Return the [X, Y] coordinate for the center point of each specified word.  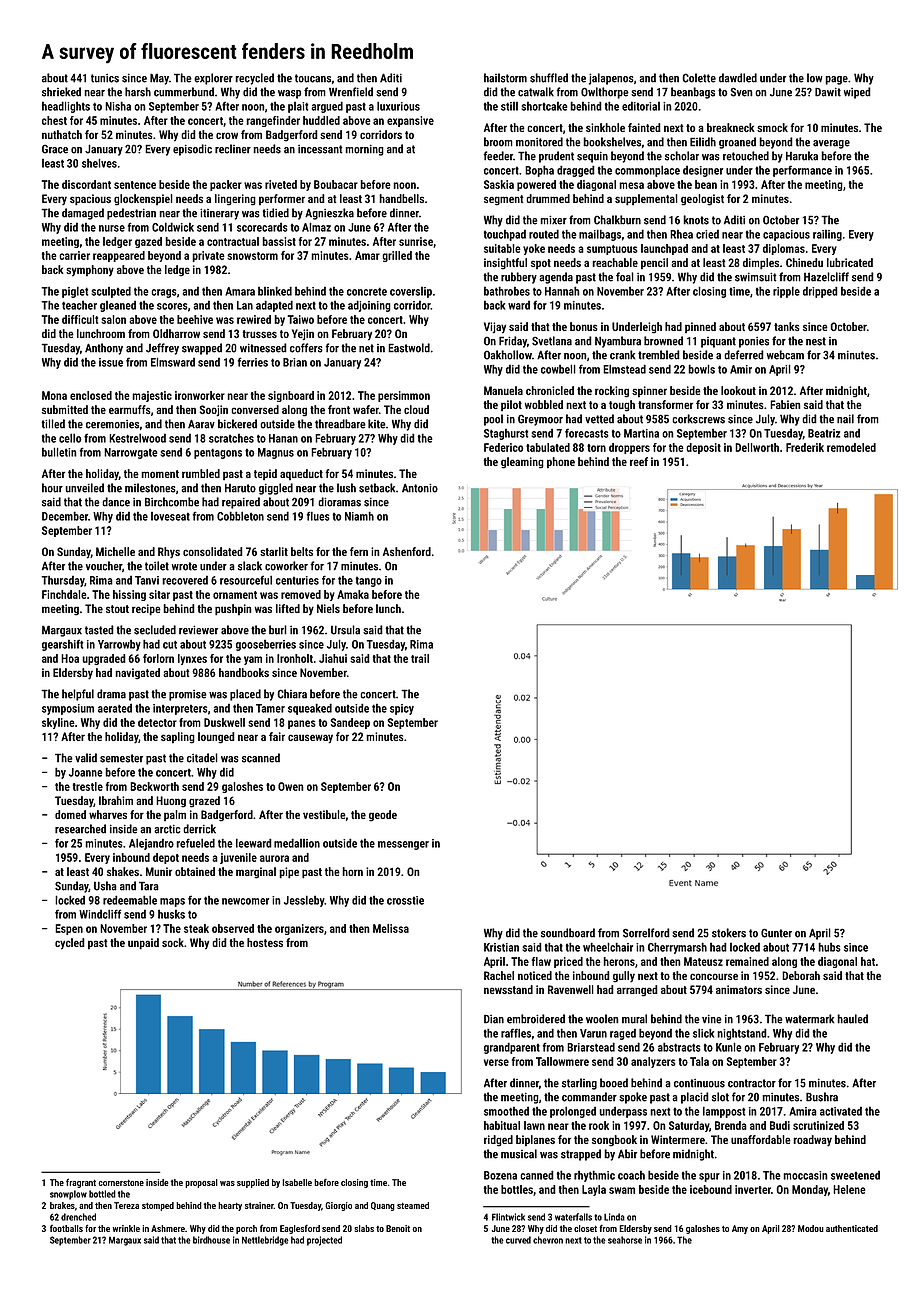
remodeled [851, 447]
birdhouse [211, 1240]
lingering [235, 200]
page [836, 80]
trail [420, 658]
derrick [199, 829]
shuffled [549, 78]
